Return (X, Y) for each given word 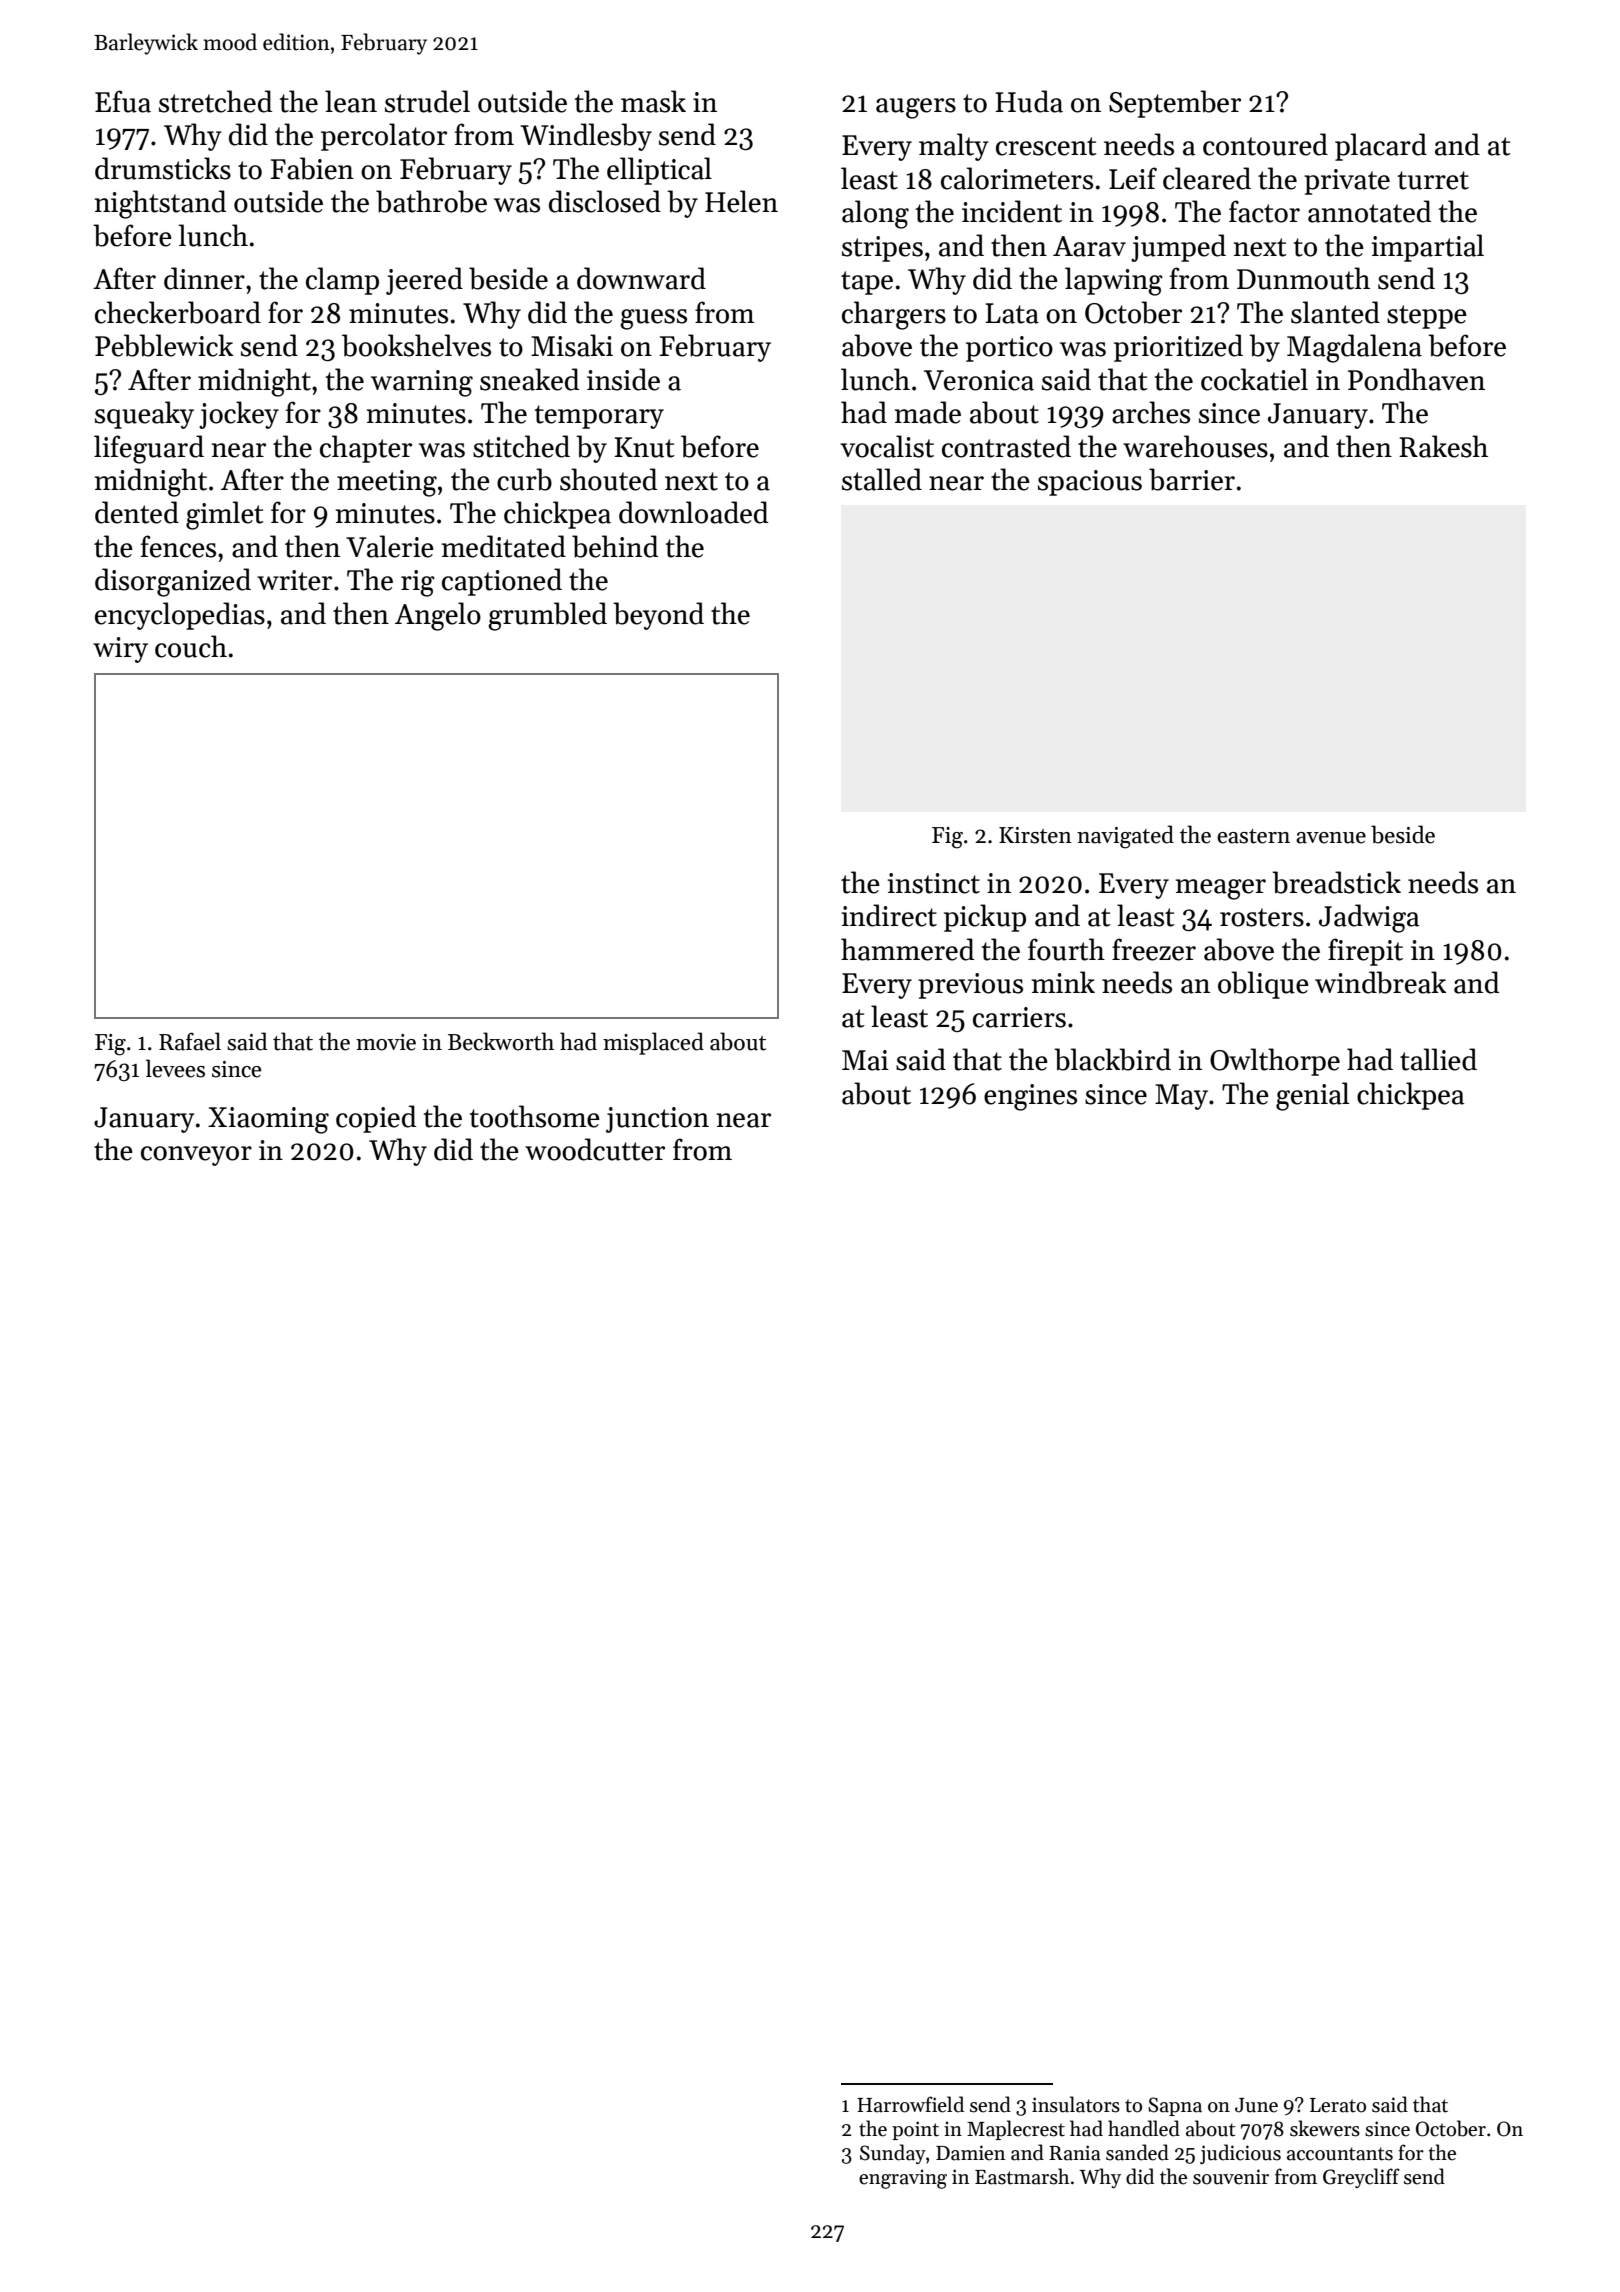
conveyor (196, 1156)
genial (1312, 1096)
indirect (889, 915)
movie (386, 1042)
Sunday (893, 2154)
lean (351, 101)
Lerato (1338, 2105)
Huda (1029, 101)
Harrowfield (910, 2104)
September (1175, 104)
